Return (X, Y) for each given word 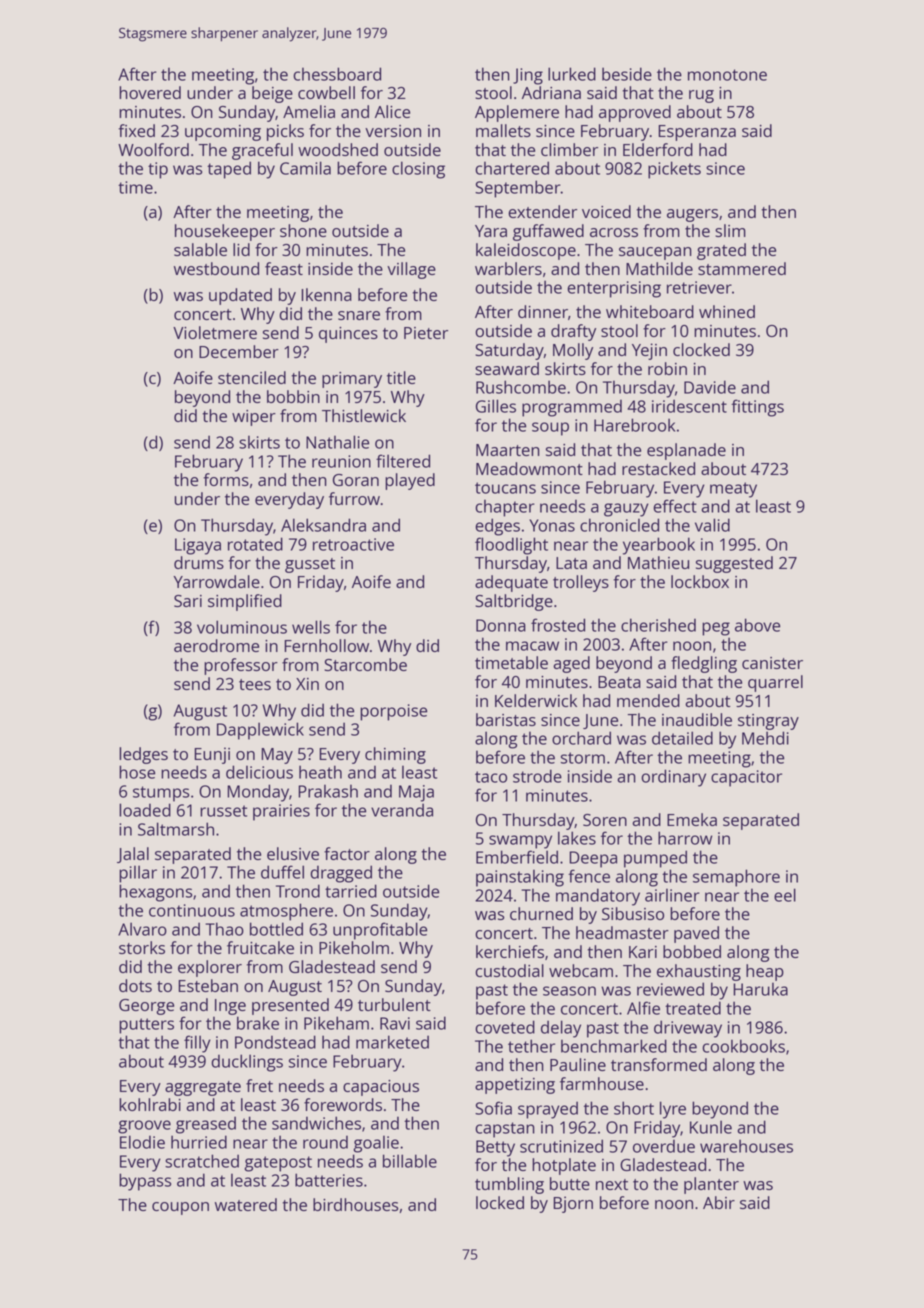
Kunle (711, 1127)
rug (701, 96)
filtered (403, 461)
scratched (202, 1161)
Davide (710, 387)
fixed (137, 130)
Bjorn (573, 1204)
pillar (138, 874)
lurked (572, 74)
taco (491, 777)
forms (226, 479)
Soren (605, 820)
